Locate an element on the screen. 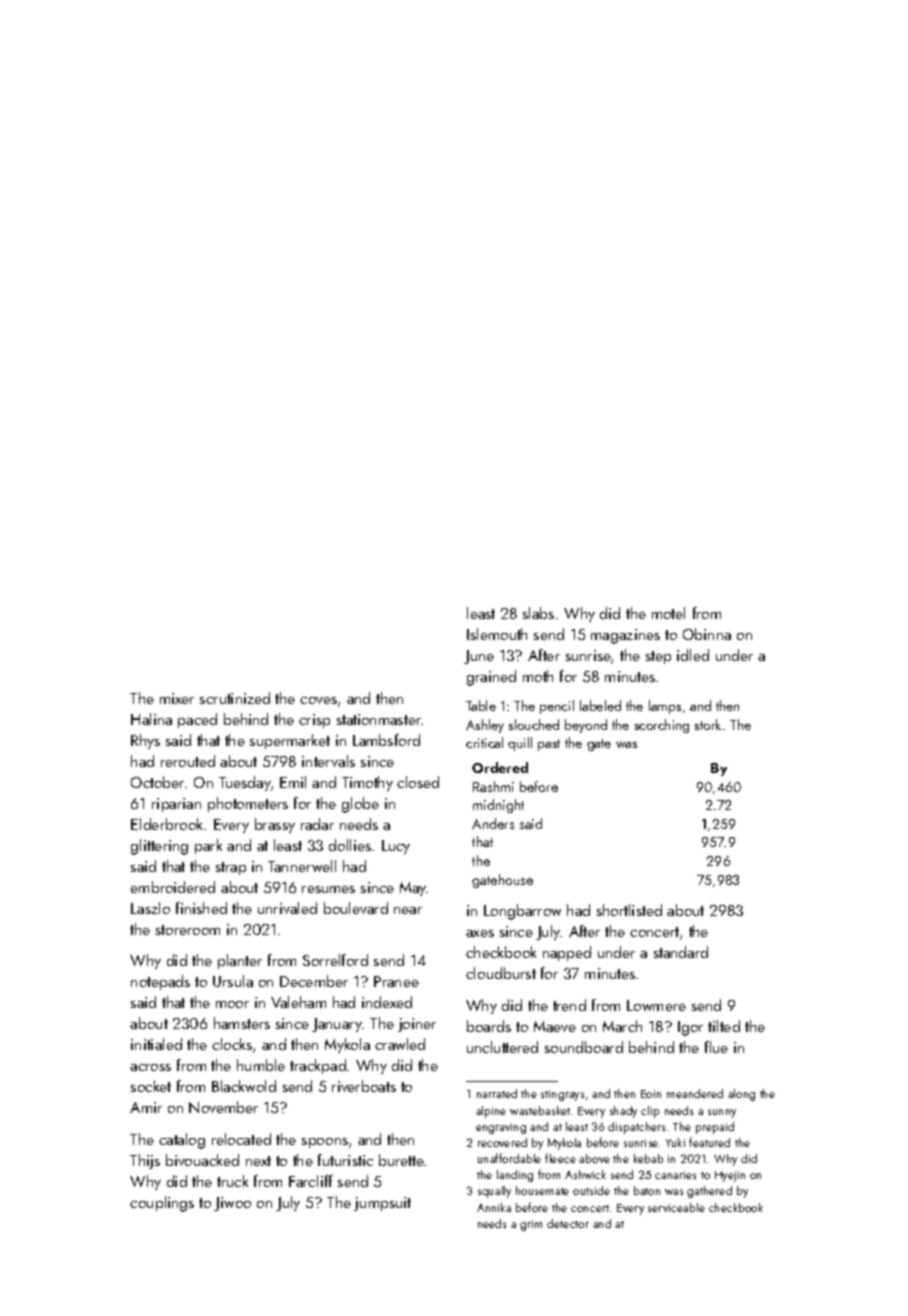  notepads is located at coordinates (160, 982).
